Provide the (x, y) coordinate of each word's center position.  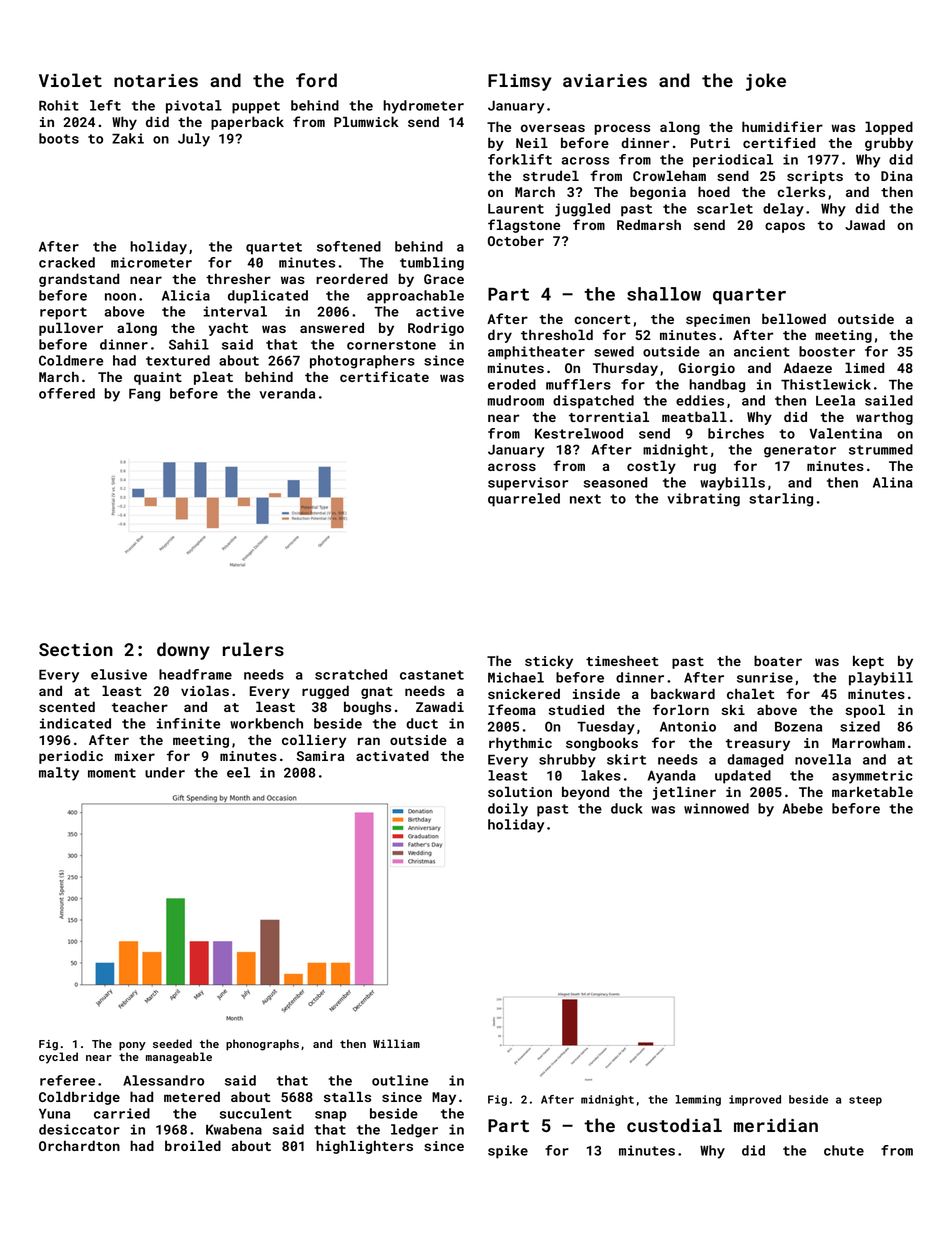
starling (781, 500)
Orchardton (79, 1145)
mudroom (516, 400)
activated (392, 755)
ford (316, 80)
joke (766, 82)
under (165, 772)
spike (508, 1152)
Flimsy (519, 82)
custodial (674, 1125)
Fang (144, 395)
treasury (758, 745)
